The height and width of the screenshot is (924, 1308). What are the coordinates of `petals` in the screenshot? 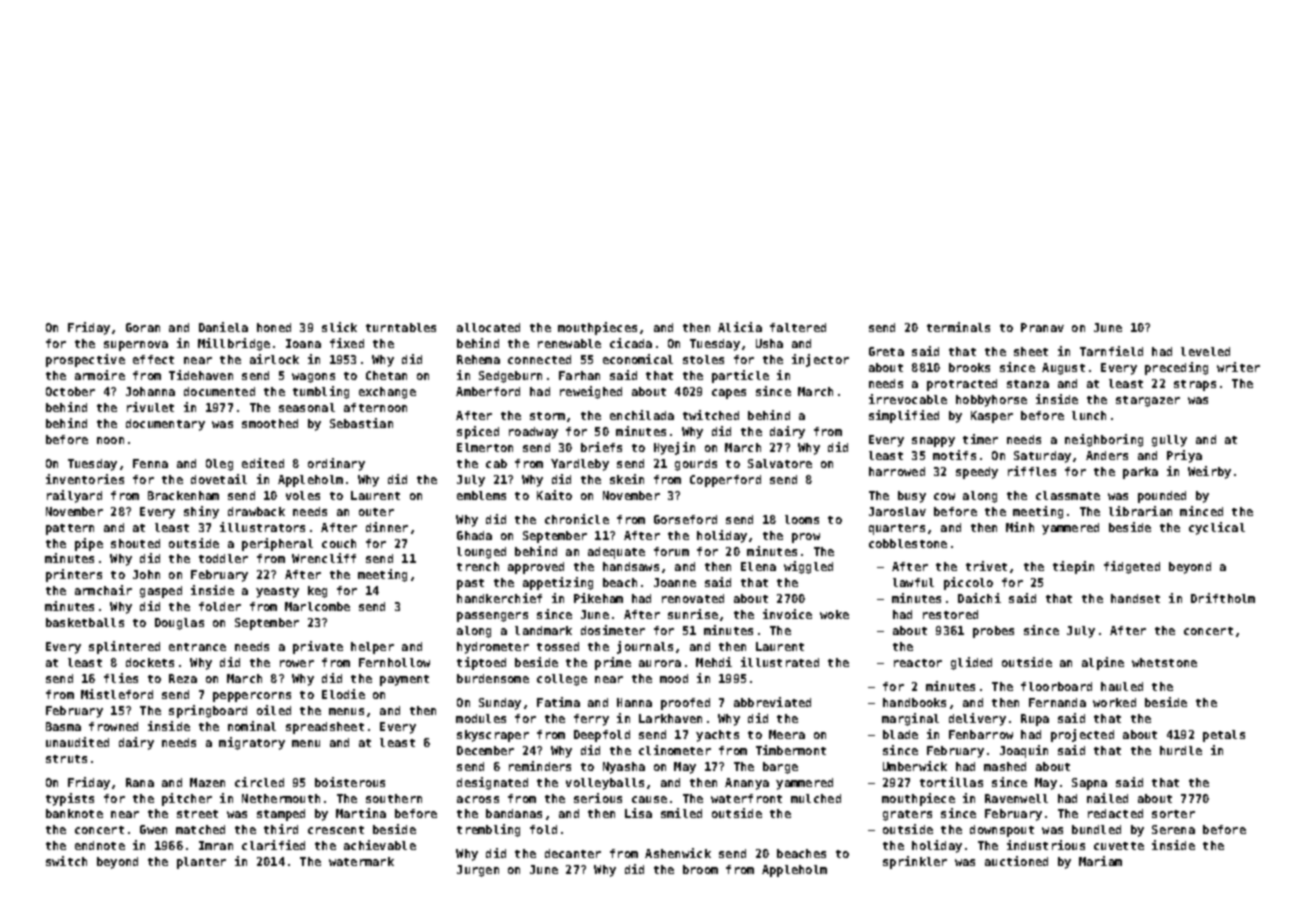 It's located at (1224, 736).
